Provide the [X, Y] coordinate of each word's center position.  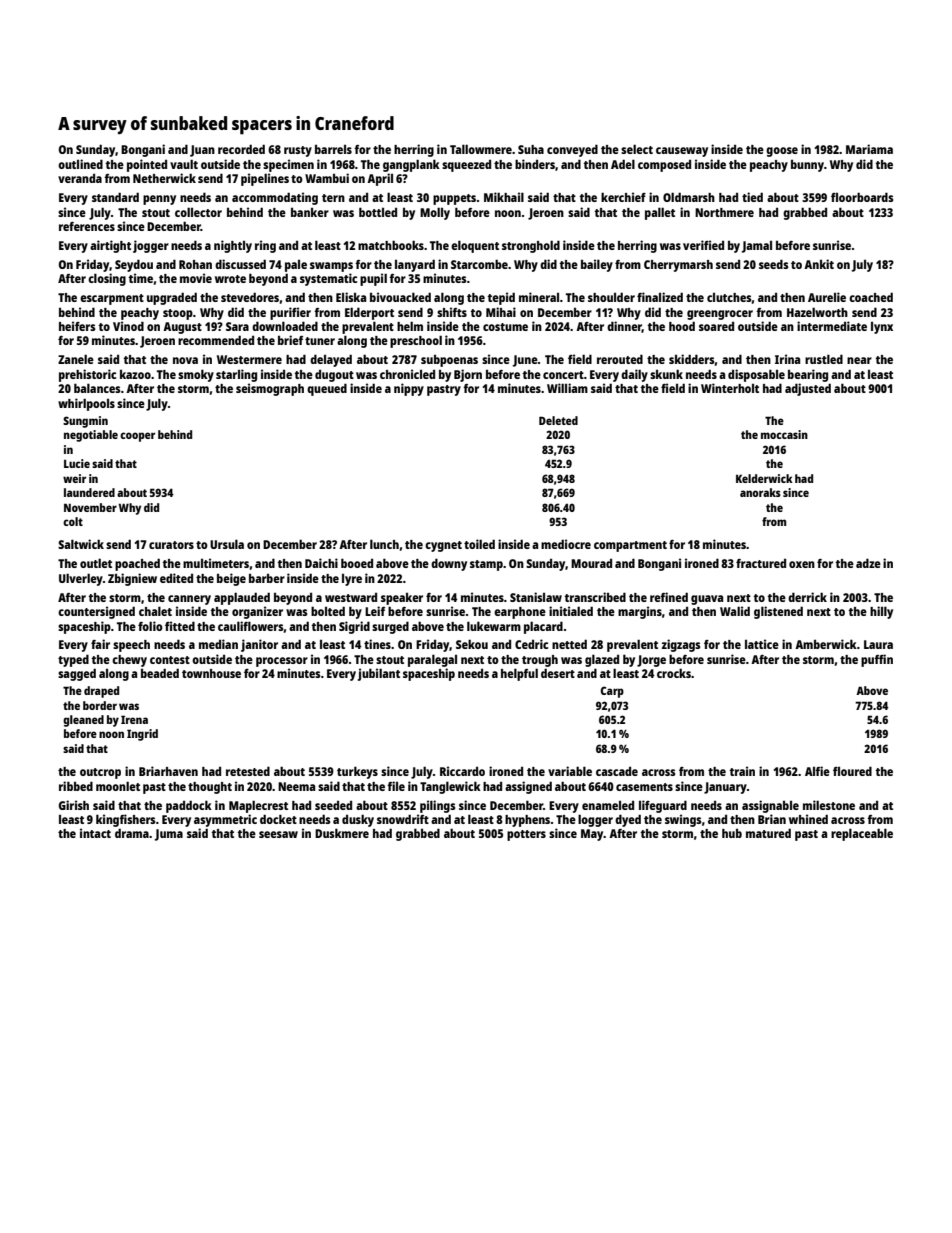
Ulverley [81, 579]
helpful [519, 674]
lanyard [415, 265]
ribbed [76, 786]
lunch [384, 544]
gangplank [411, 165]
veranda [80, 178]
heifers [77, 326]
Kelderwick [764, 478]
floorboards [862, 197]
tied [752, 197]
